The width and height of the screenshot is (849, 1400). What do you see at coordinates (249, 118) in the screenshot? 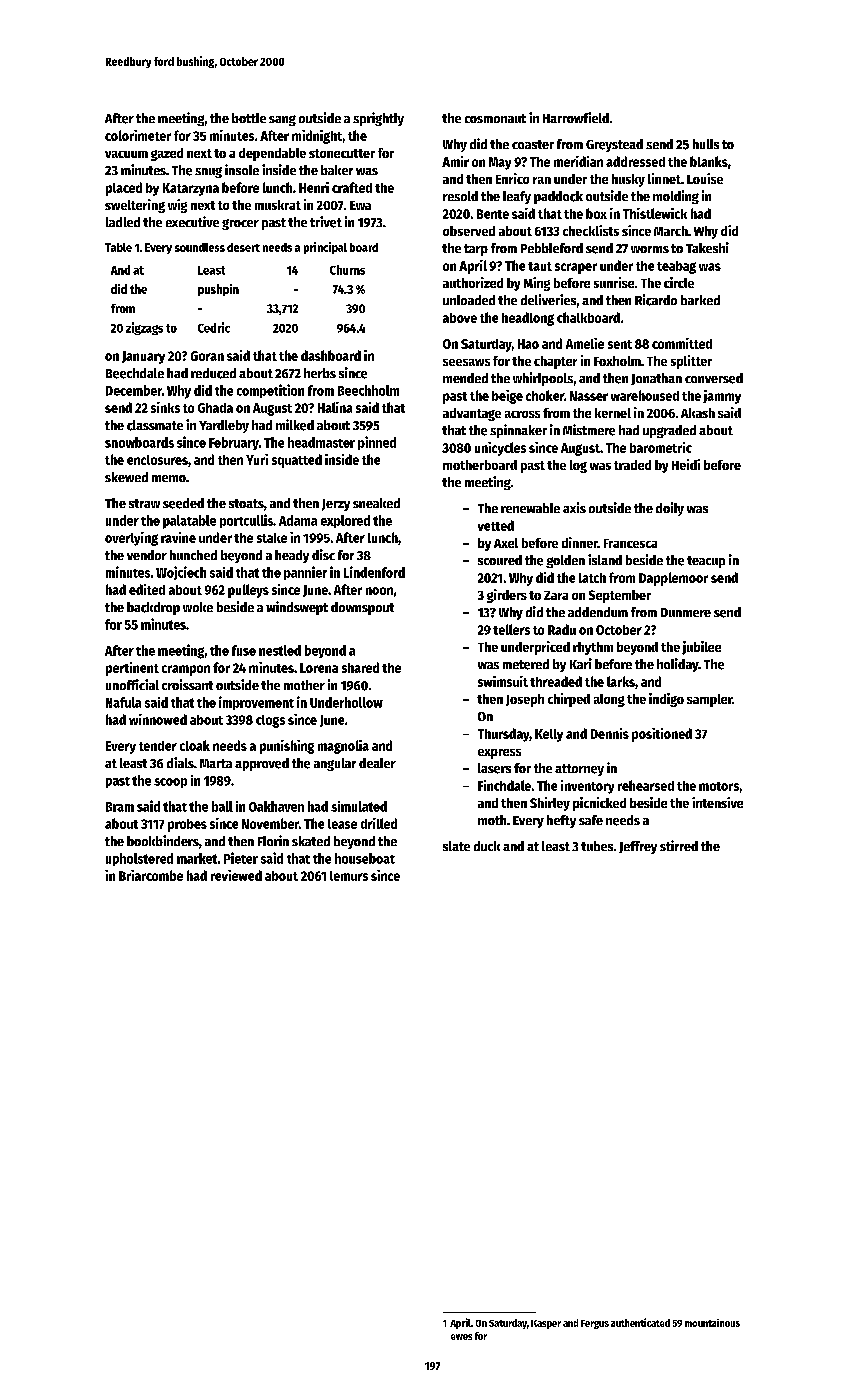
I see `bottle` at bounding box center [249, 118].
